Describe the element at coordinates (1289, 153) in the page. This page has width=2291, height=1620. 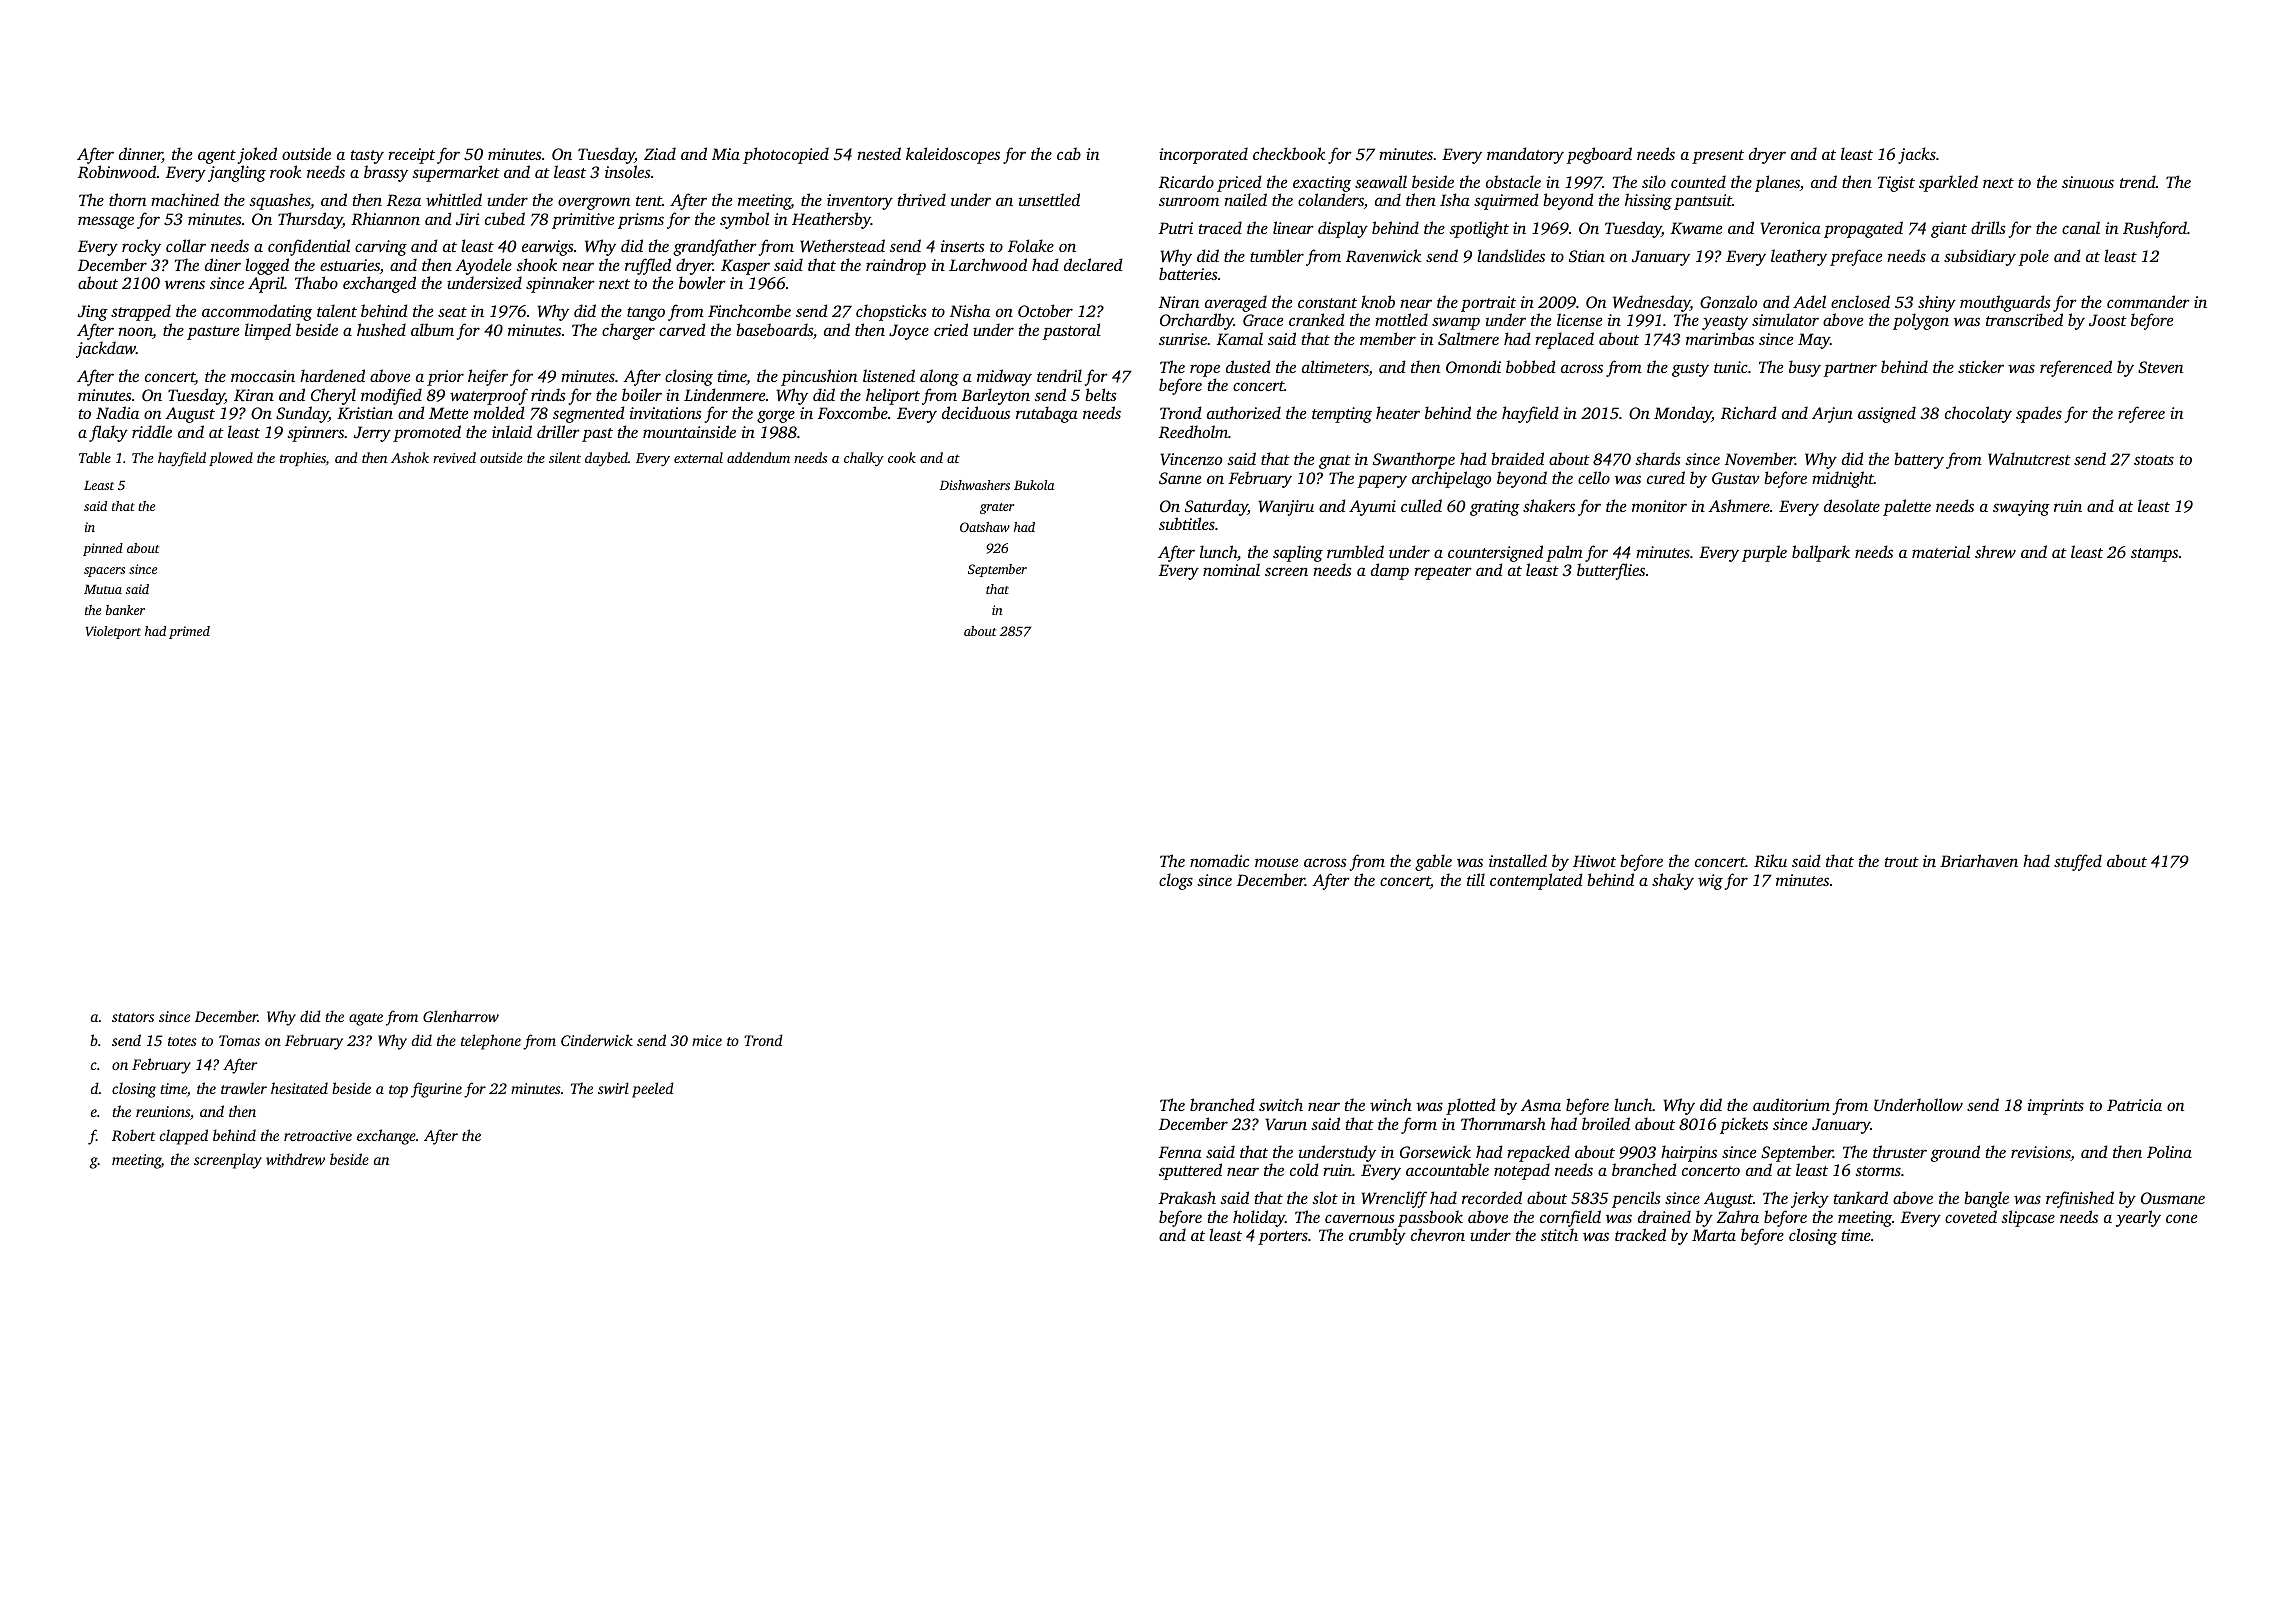
I see `checkbook` at that location.
